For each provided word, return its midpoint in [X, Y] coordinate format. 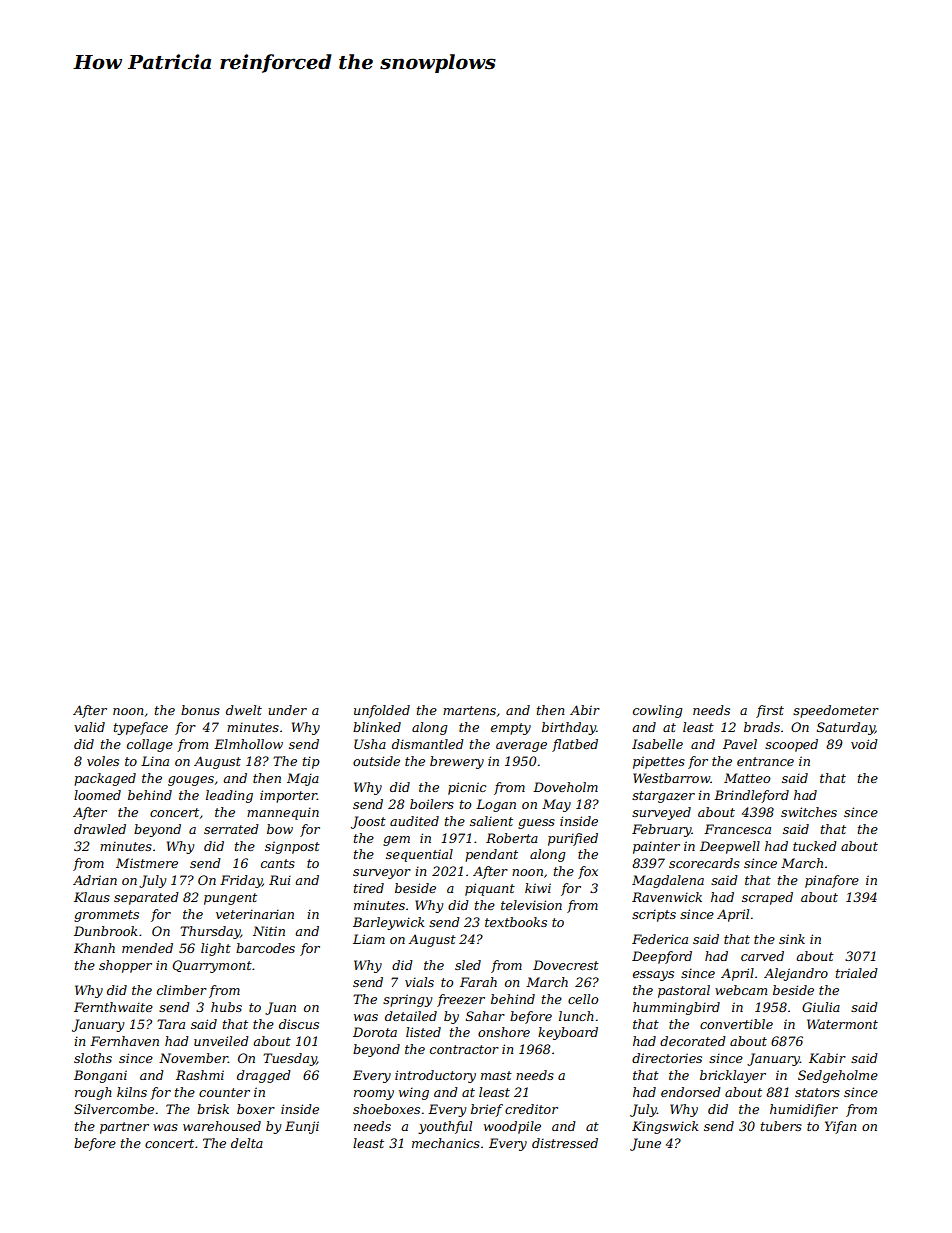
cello [583, 999]
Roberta [512, 838]
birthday [569, 728]
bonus [200, 710]
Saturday [846, 728]
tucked [815, 846]
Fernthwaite [113, 1007]
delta [247, 1143]
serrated [231, 829]
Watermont [842, 1024]
